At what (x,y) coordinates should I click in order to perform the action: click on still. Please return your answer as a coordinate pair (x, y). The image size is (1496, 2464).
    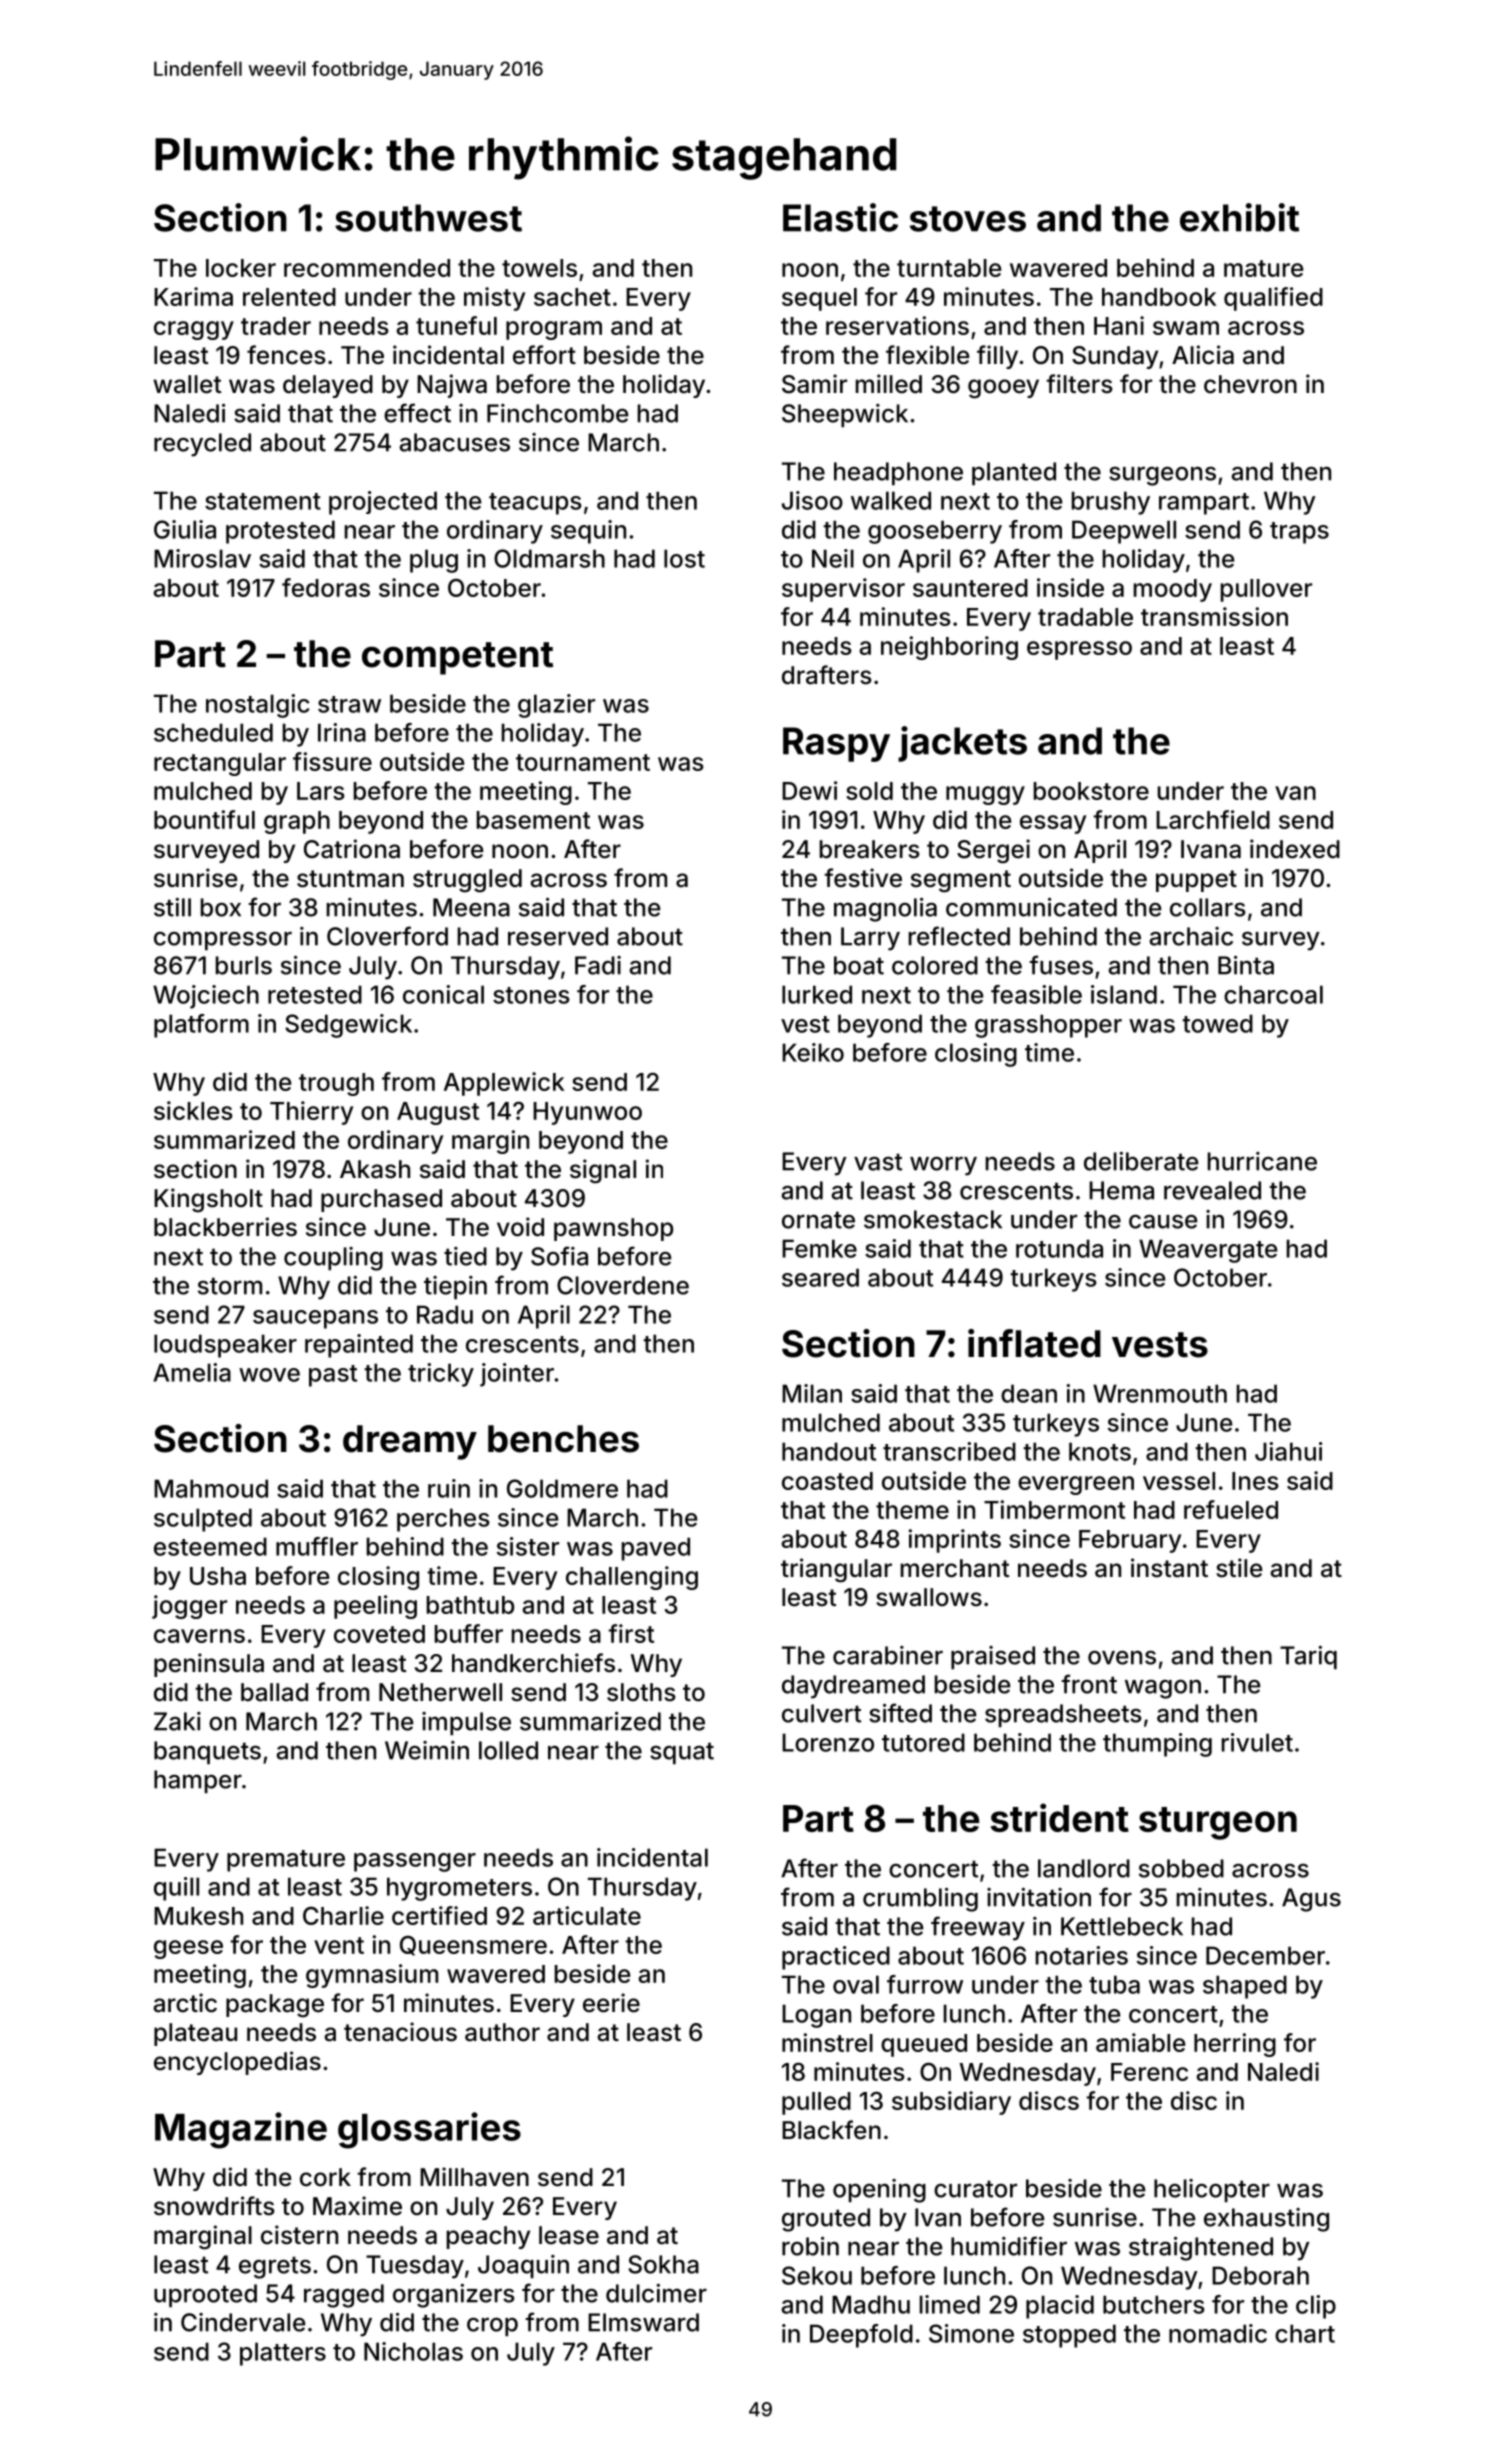
    Looking at the image, I should click on (172, 907).
